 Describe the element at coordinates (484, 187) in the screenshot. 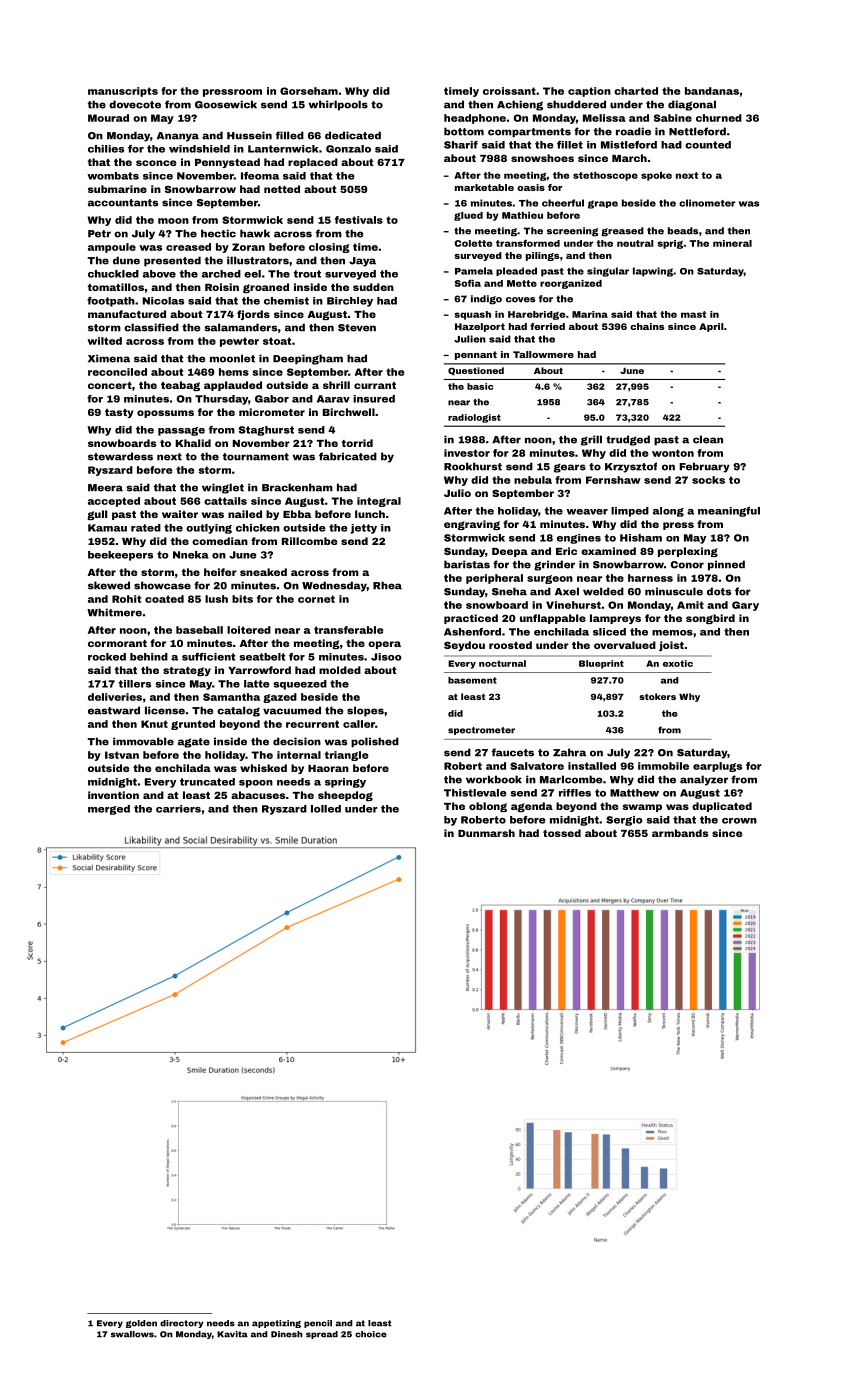

I see `marketable` at that location.
